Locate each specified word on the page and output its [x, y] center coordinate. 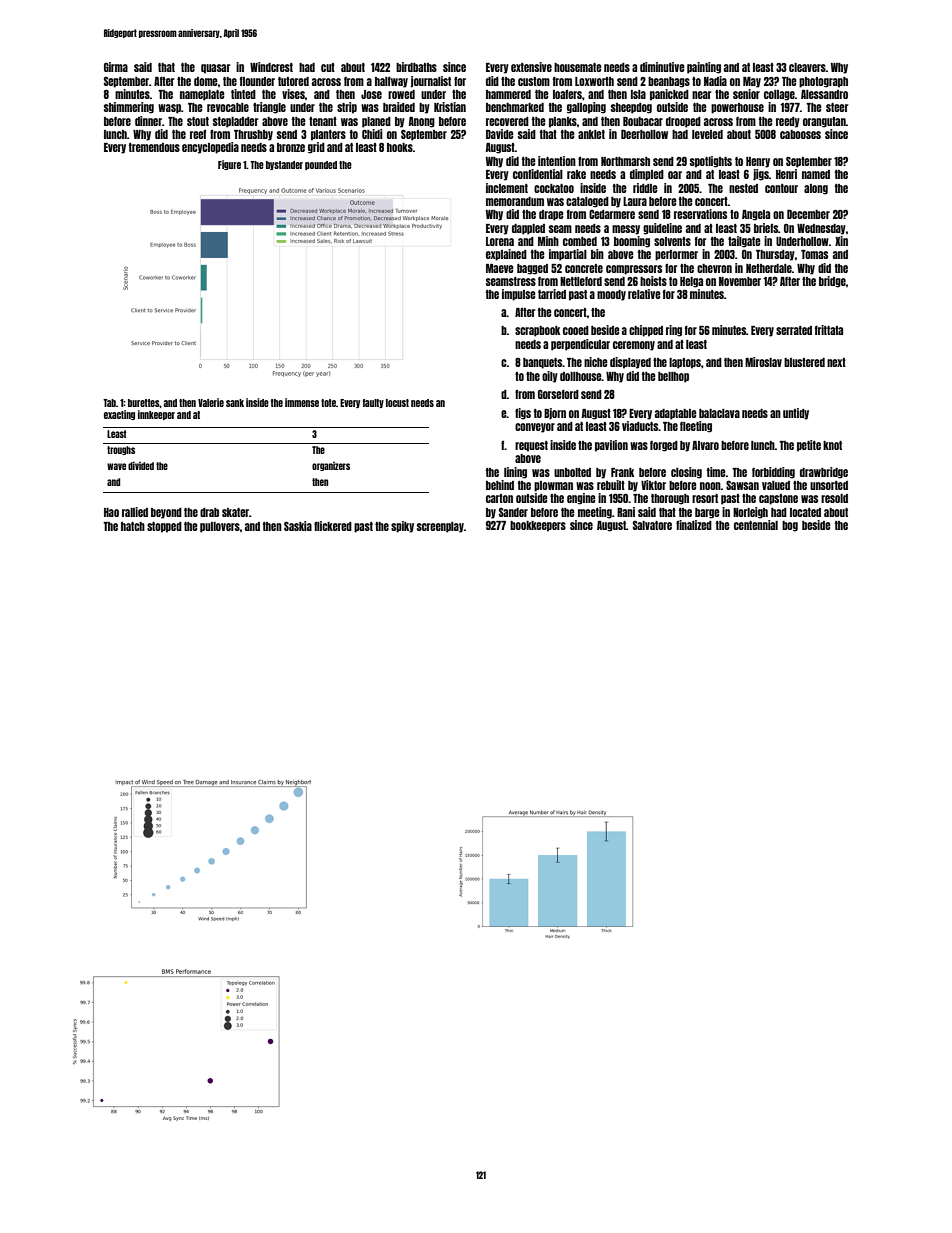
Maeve [500, 268]
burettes [143, 403]
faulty [373, 403]
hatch [133, 526]
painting [704, 68]
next [836, 362]
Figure [229, 165]
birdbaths [416, 67]
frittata [829, 330]
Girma [116, 67]
